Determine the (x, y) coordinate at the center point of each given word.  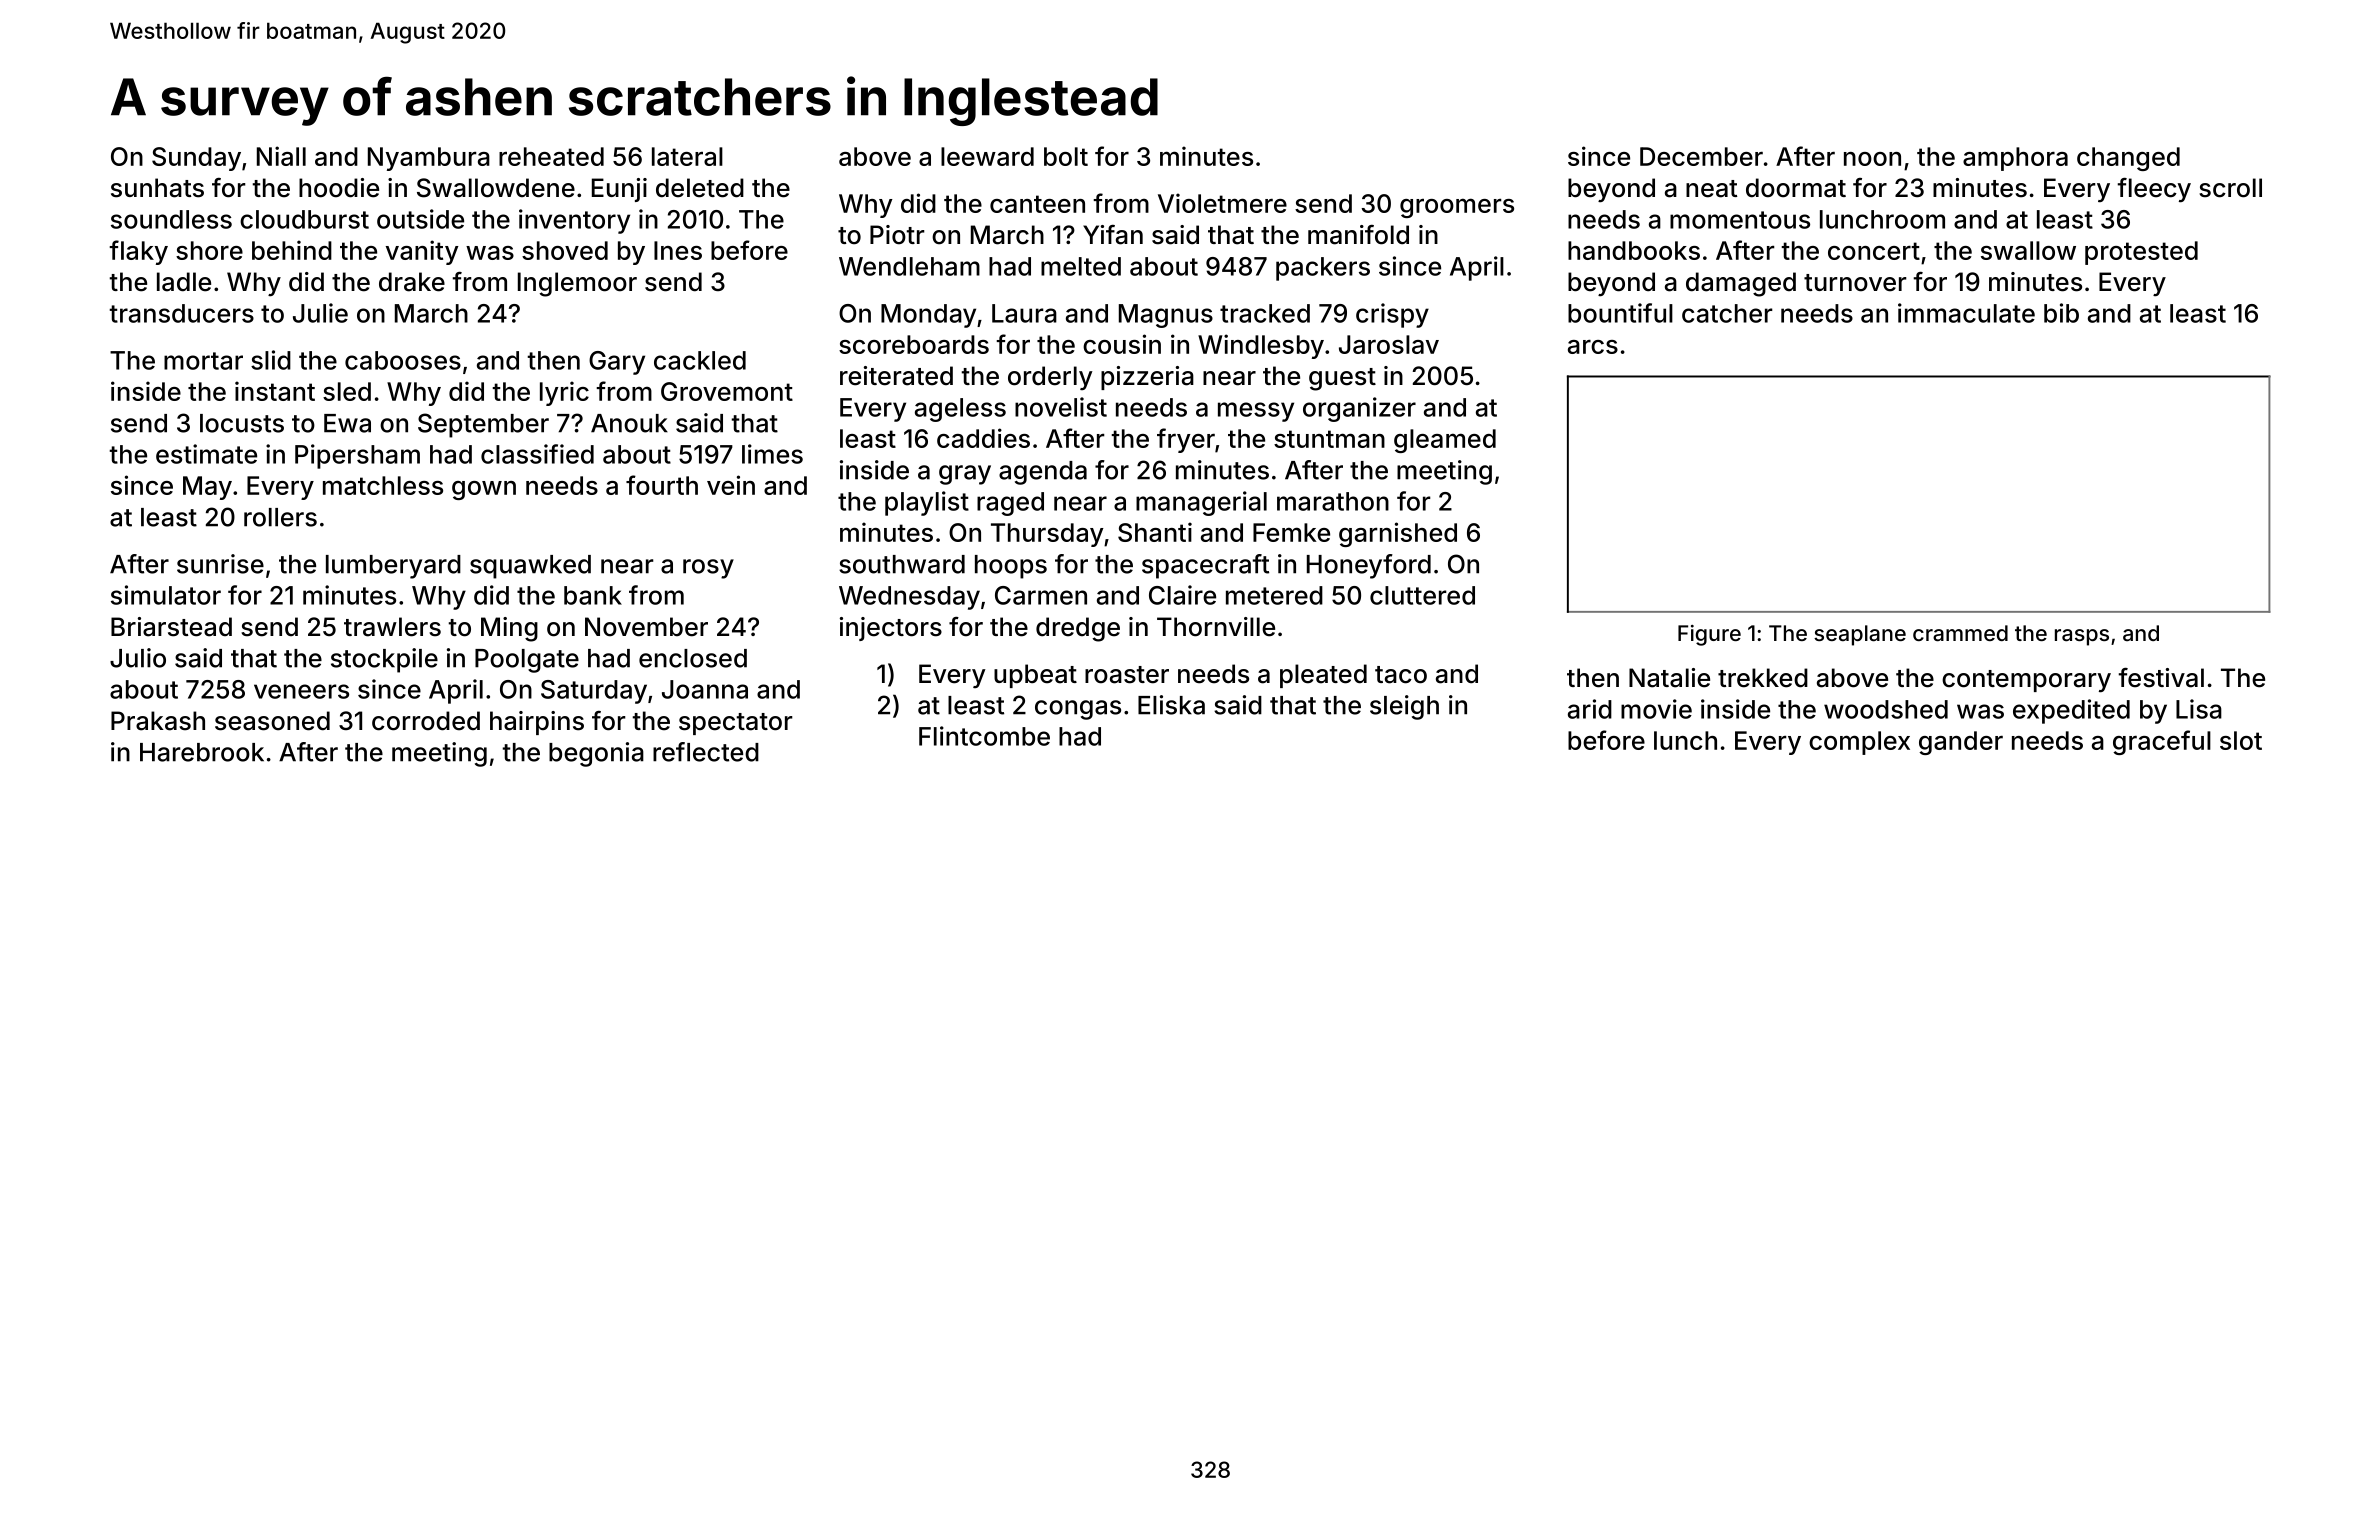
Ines (678, 250)
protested (2141, 253)
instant (275, 391)
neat (1712, 189)
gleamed (1445, 441)
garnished (1398, 534)
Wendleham (909, 266)
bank (593, 595)
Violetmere (1222, 203)
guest (1342, 379)
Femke (1291, 532)
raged (1010, 504)
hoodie (339, 188)
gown (484, 490)
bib (2061, 313)
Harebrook (202, 752)
